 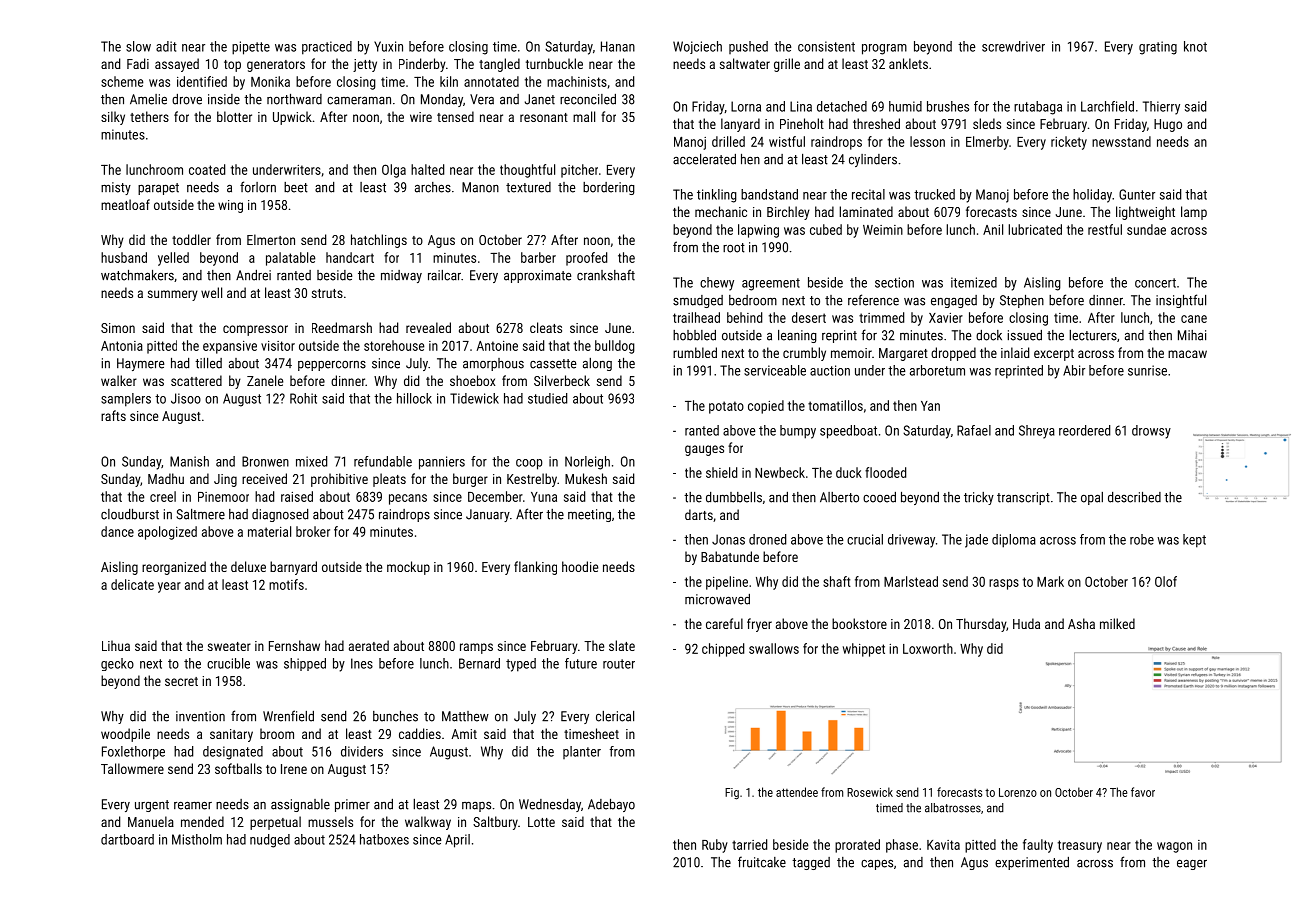 I want to click on albatrosses, so click(x=953, y=808).
